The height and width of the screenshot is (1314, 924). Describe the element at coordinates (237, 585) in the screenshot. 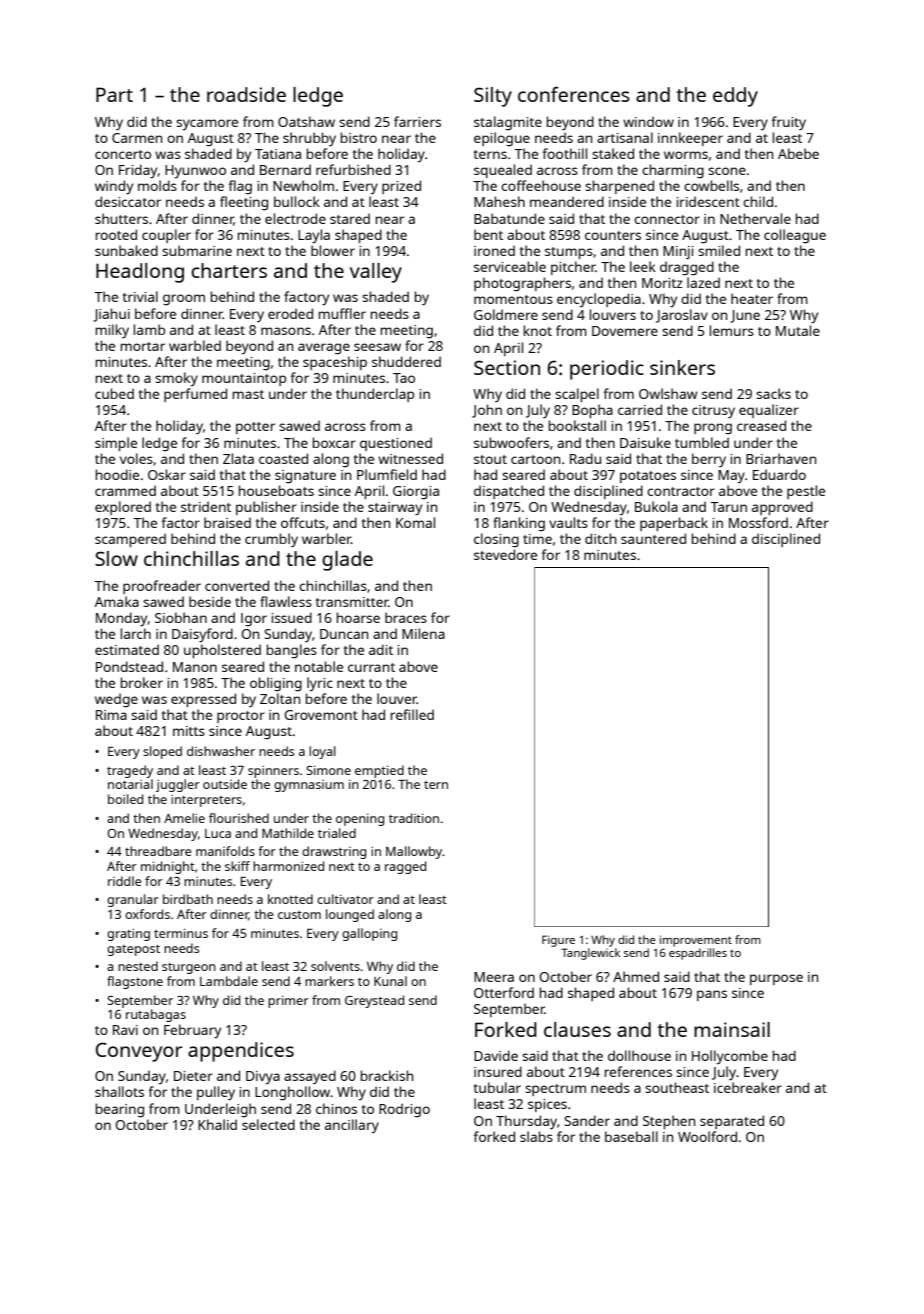

I see `converted` at that location.
